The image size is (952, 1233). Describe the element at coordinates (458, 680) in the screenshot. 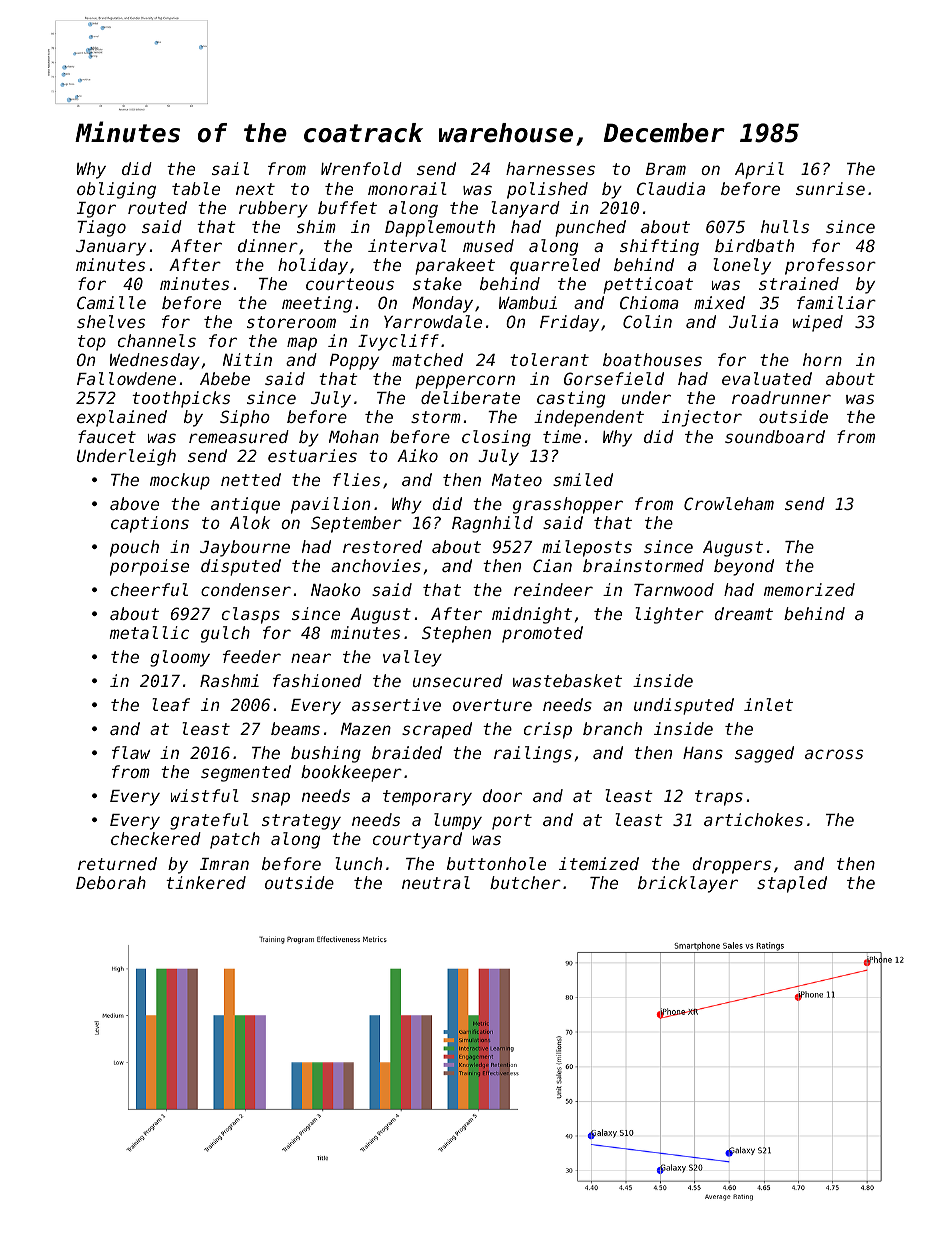

I see `unsecured` at that location.
